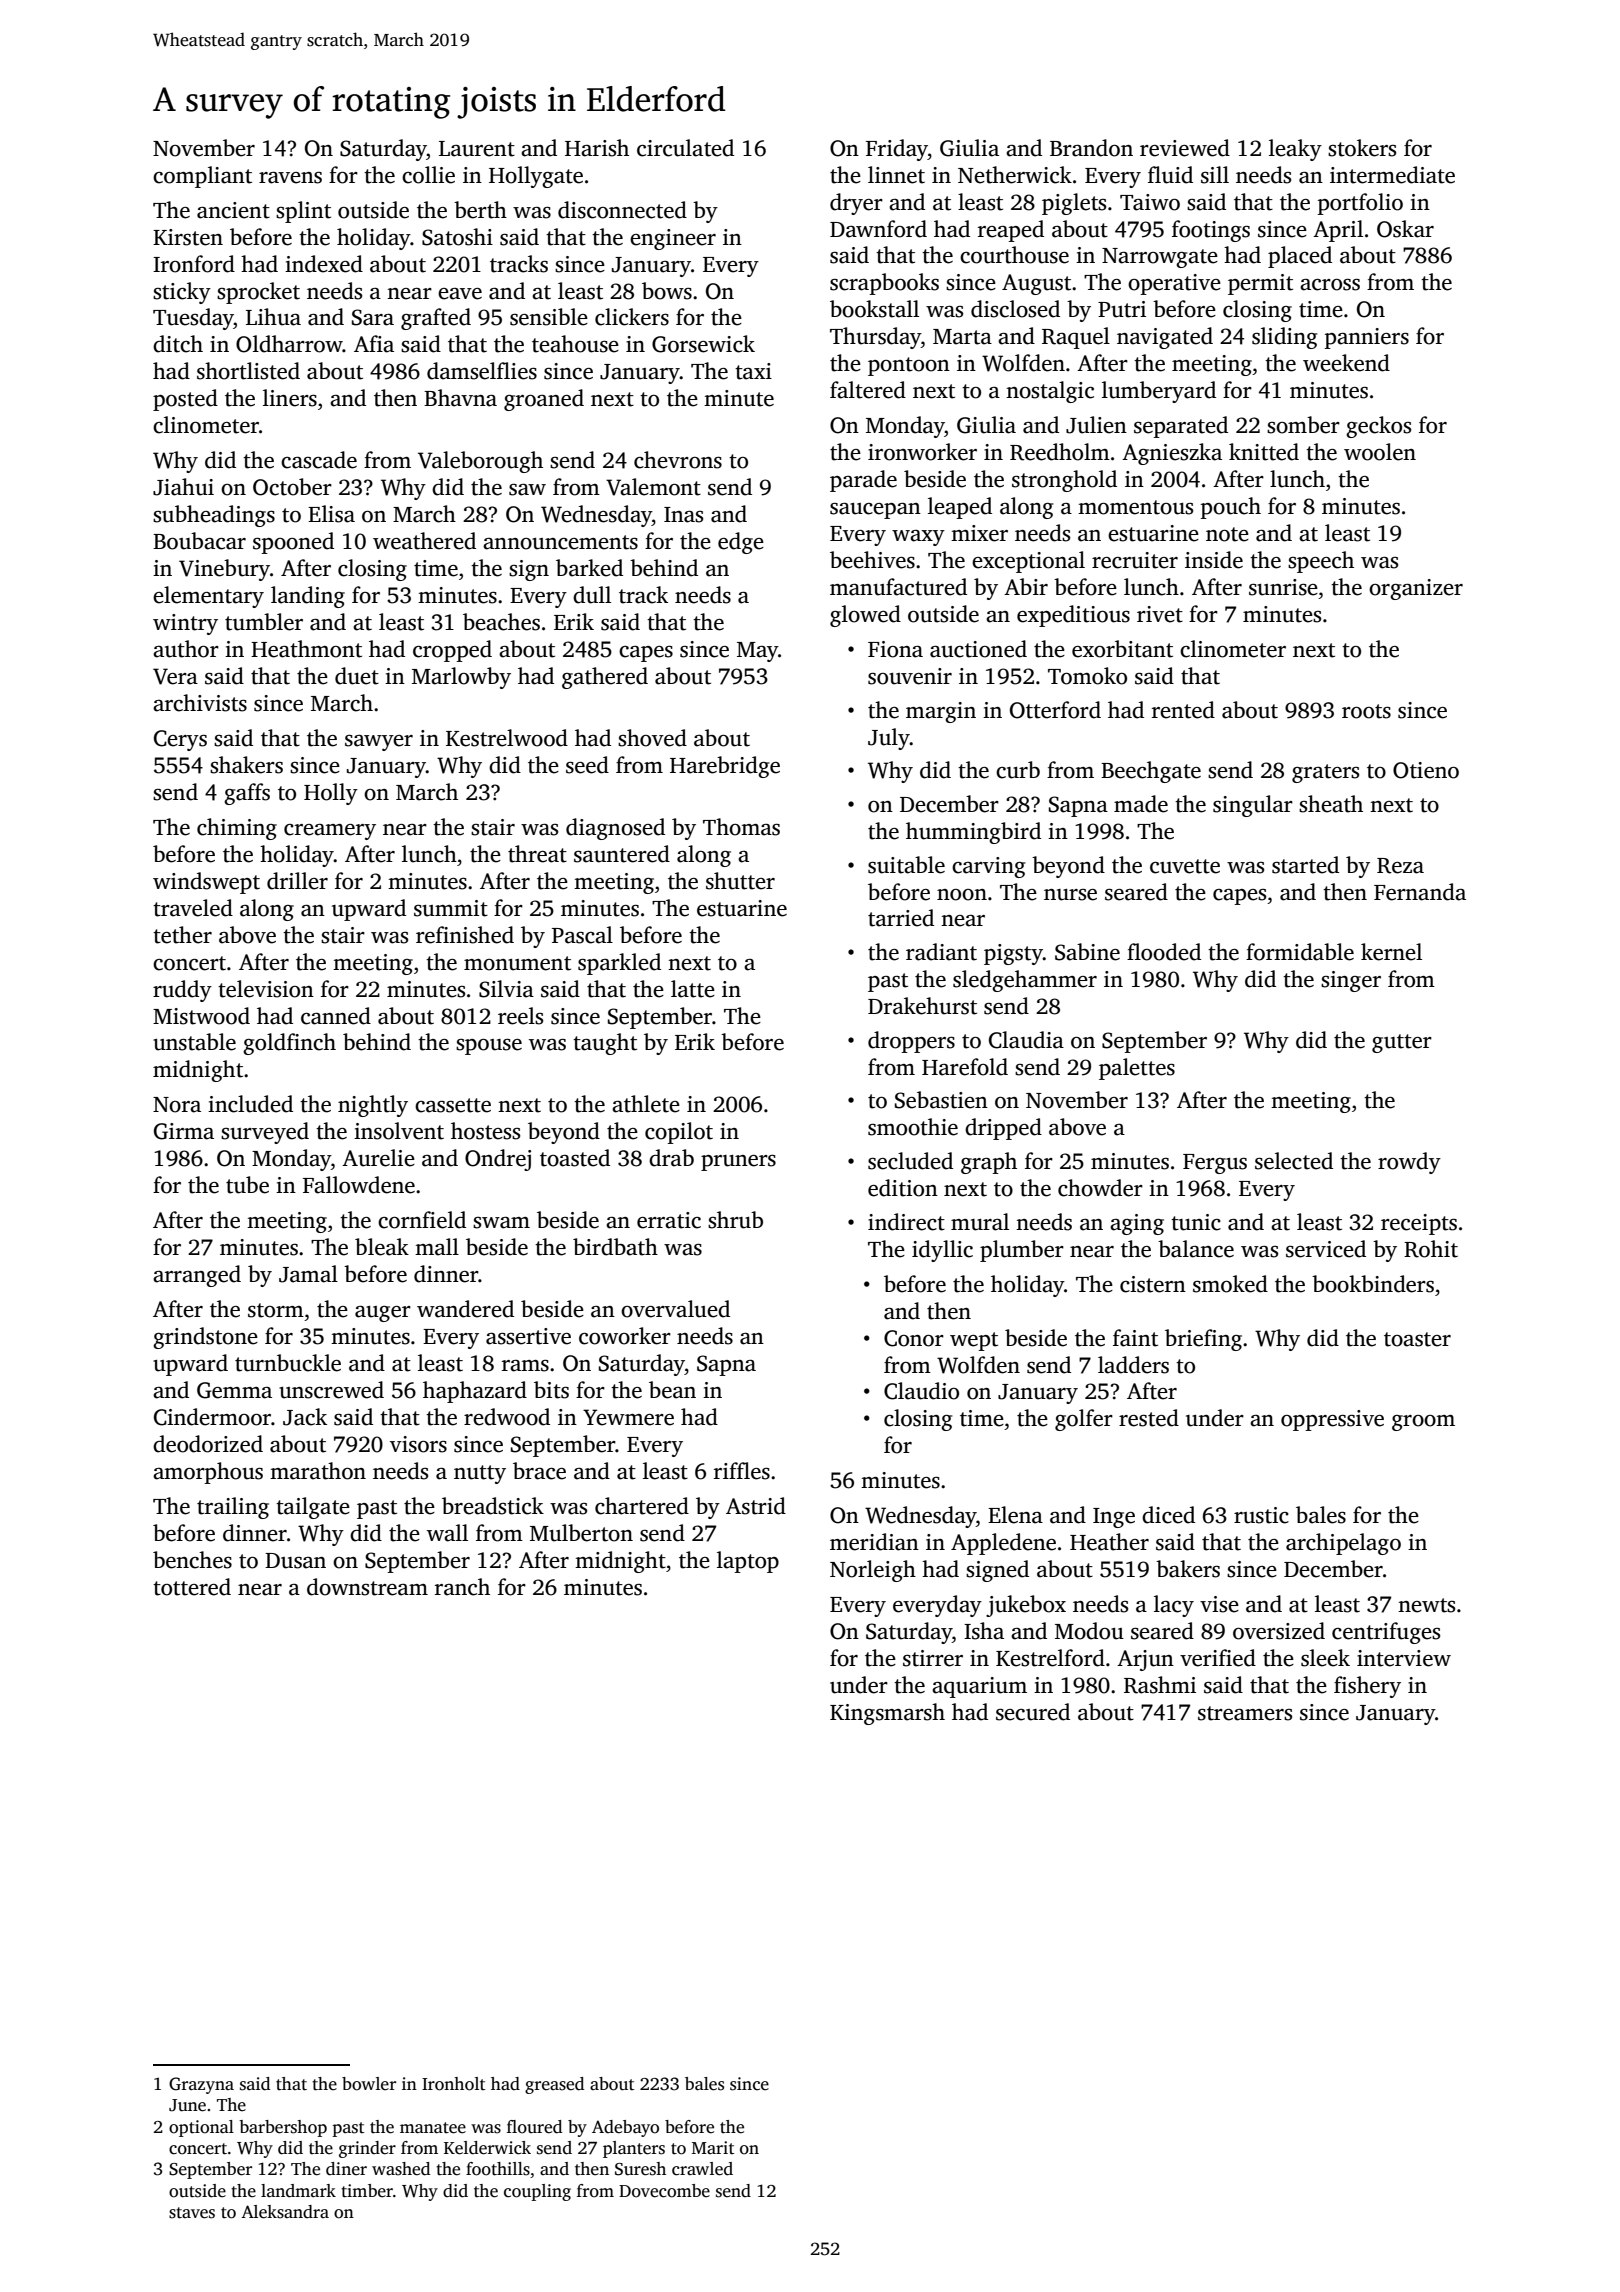 This screenshot has width=1620, height=2292. Describe the element at coordinates (453, 2084) in the screenshot. I see `Ironholt` at that location.
